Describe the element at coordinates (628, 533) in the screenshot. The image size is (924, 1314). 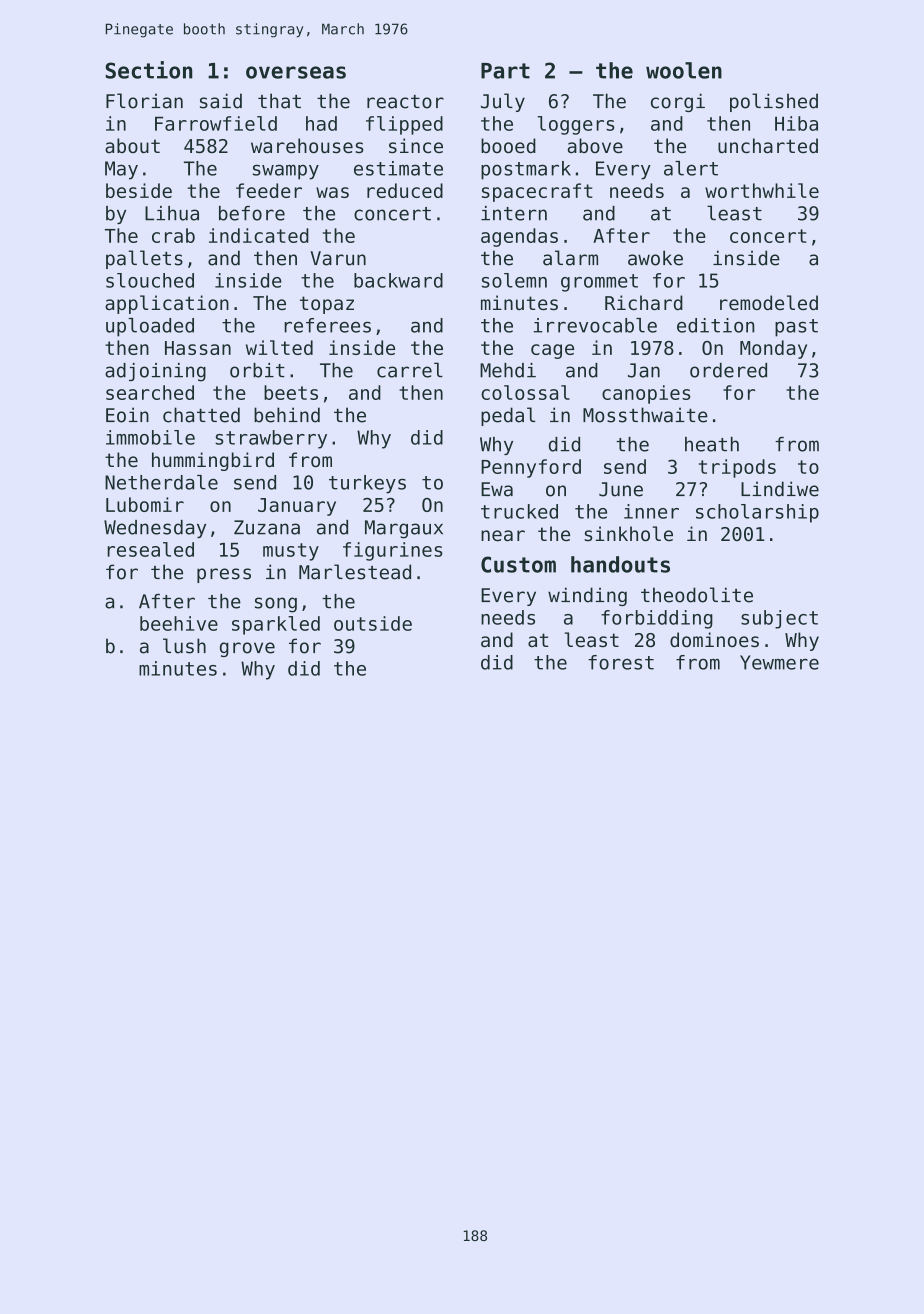
I see `sinkhole` at that location.
